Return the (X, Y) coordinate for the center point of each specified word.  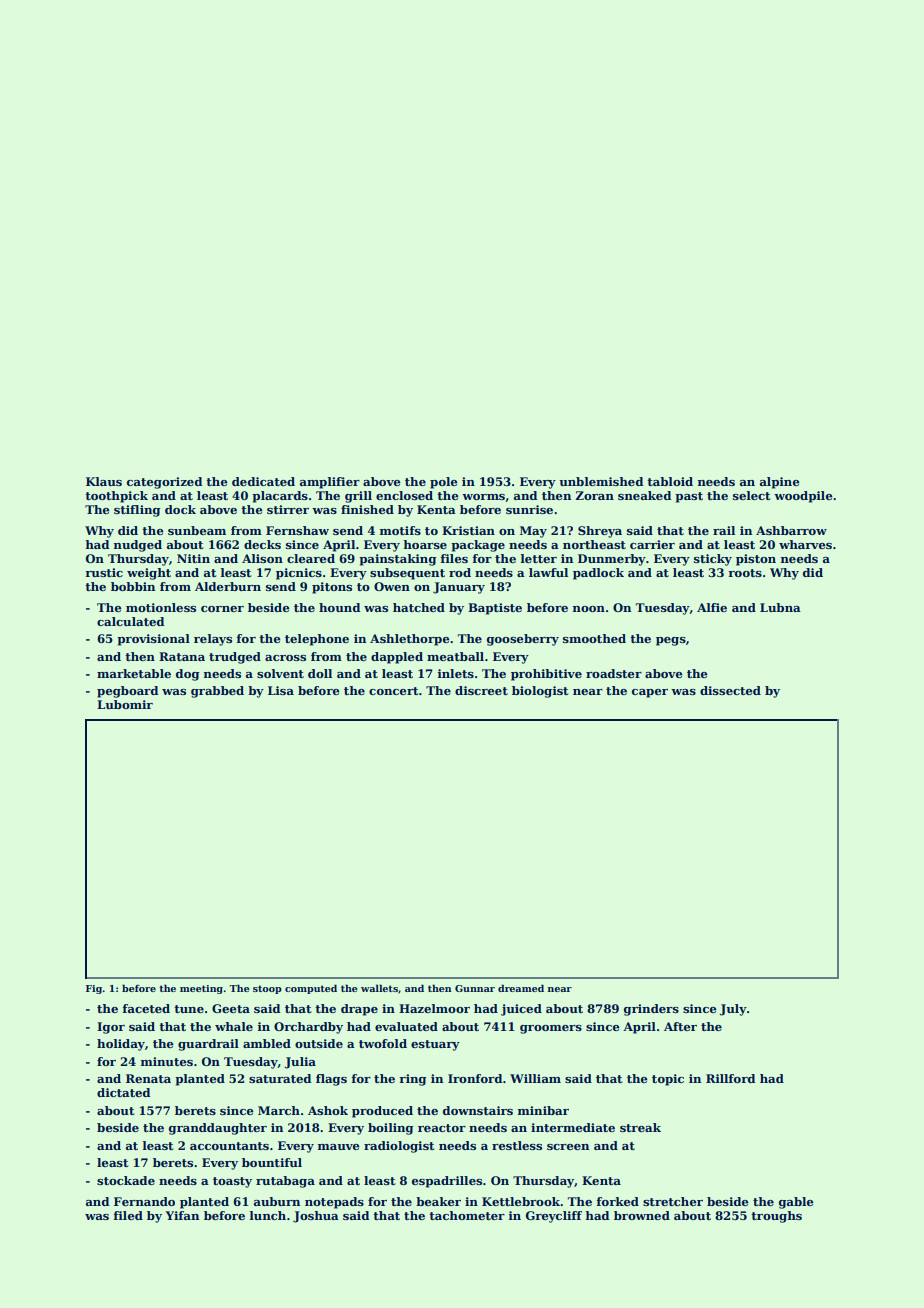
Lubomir (125, 704)
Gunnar (475, 988)
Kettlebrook (521, 1201)
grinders (651, 1010)
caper (650, 693)
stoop (267, 989)
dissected (730, 690)
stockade (126, 1180)
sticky (713, 560)
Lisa (281, 690)
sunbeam (197, 530)
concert (394, 691)
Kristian (468, 530)
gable (796, 1203)
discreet (481, 690)
